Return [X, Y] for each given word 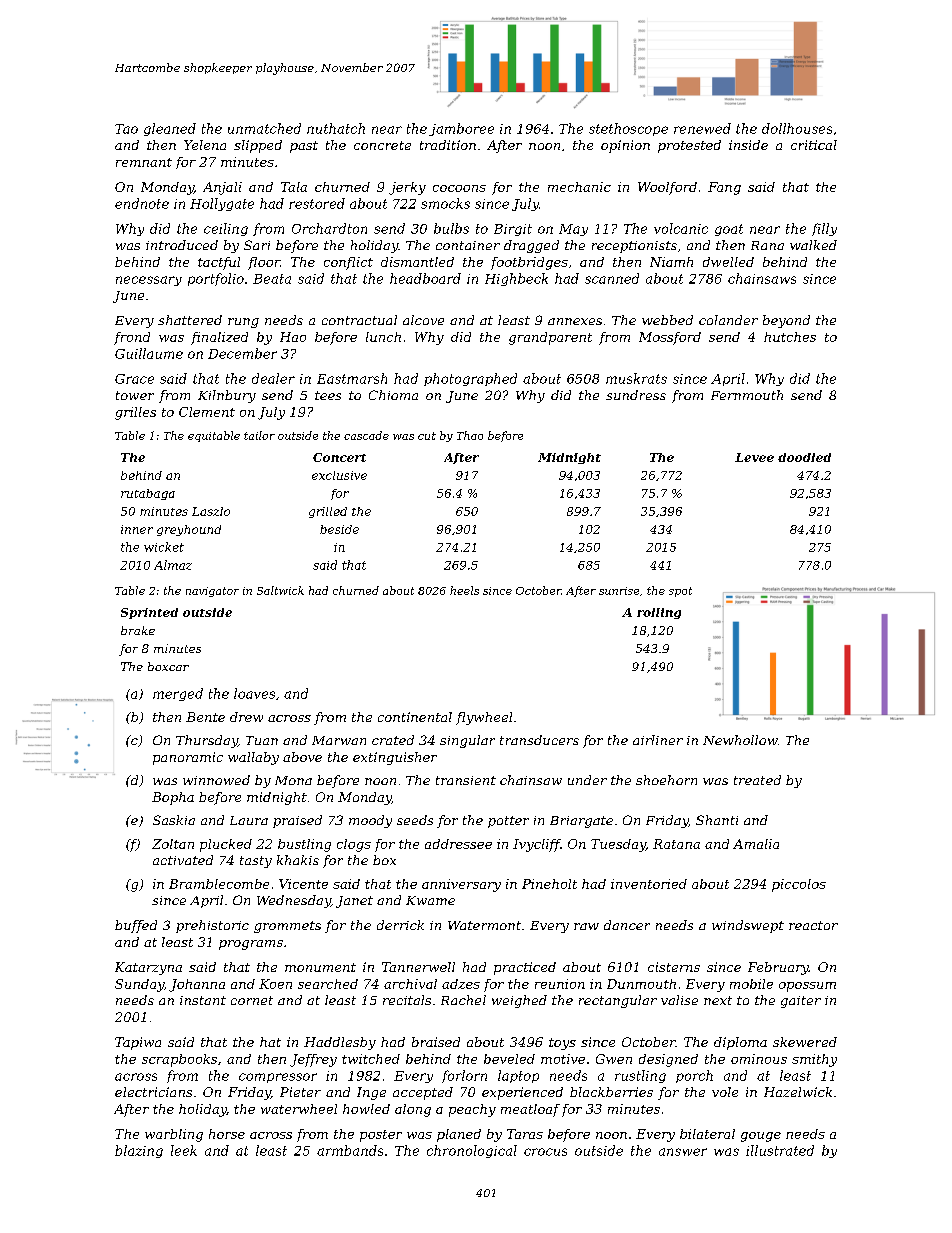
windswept [748, 926]
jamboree [461, 129]
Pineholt [549, 884]
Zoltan [173, 844]
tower [135, 395]
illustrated [780, 1150]
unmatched [264, 128]
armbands [350, 1150]
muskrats [636, 378]
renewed [702, 128]
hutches [790, 337]
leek [184, 1150]
